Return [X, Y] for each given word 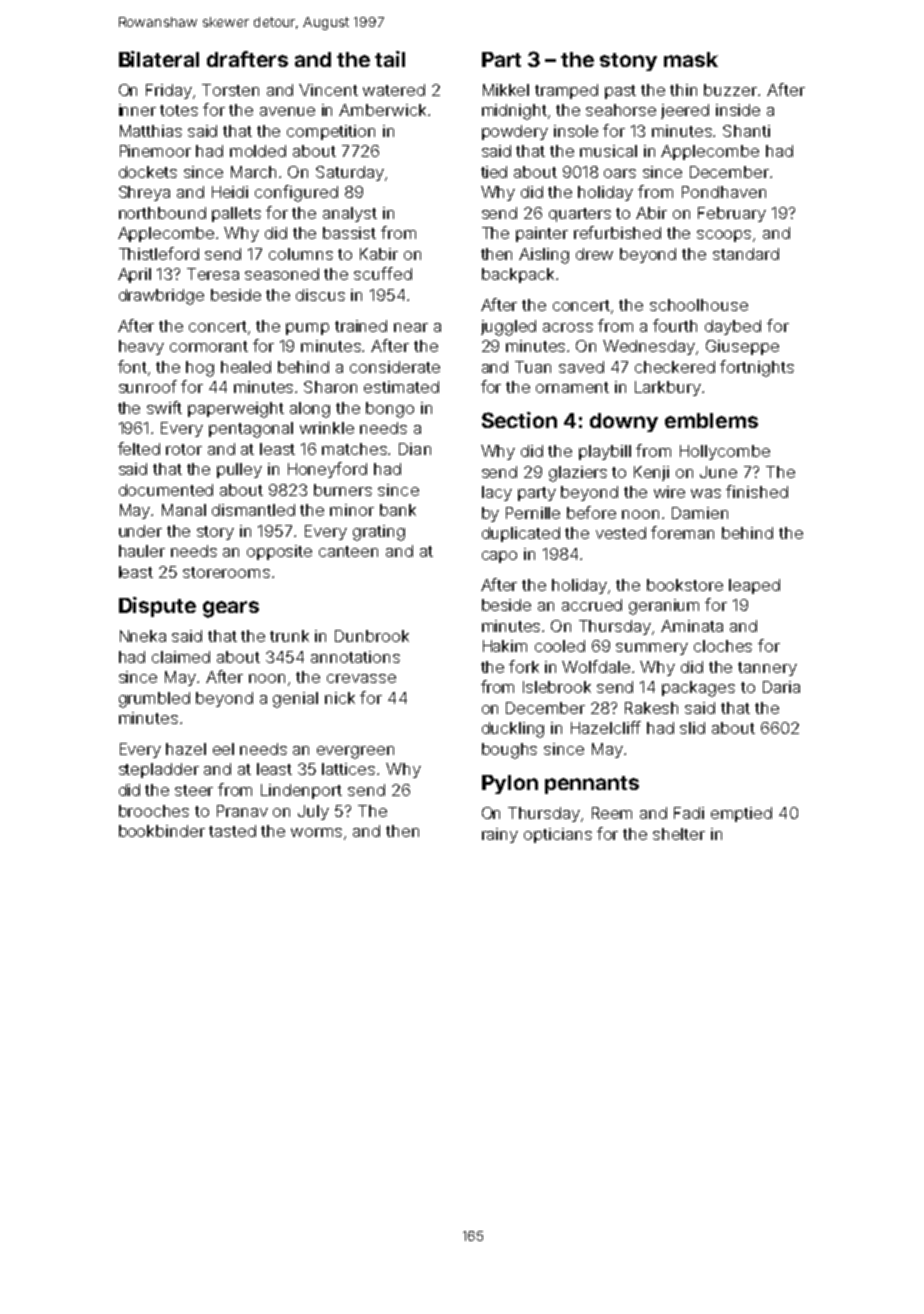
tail [390, 59]
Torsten [230, 90]
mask [691, 59]
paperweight [236, 410]
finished [757, 491]
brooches [154, 811]
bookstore [685, 585]
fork [524, 666]
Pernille [533, 513]
